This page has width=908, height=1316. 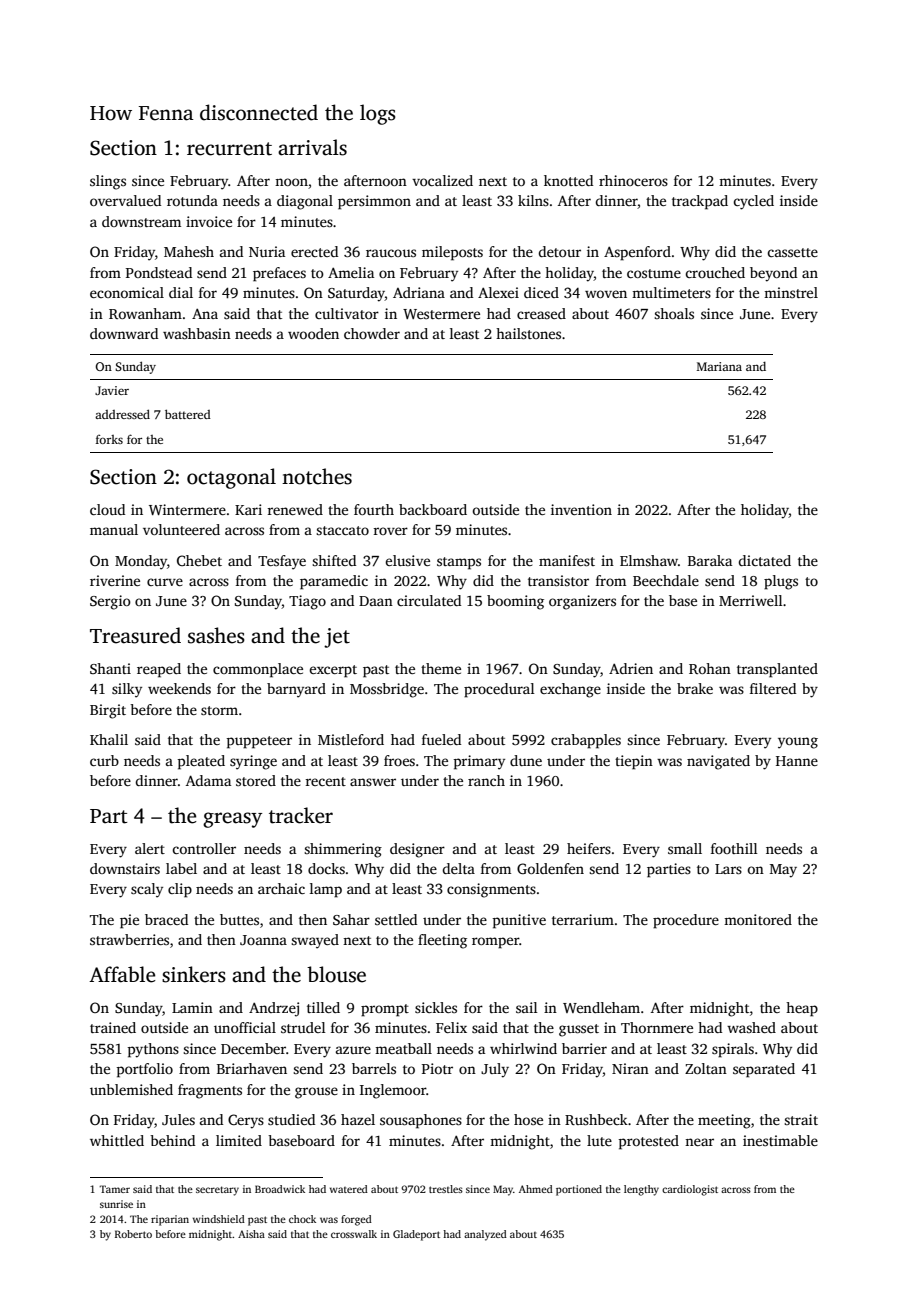 I want to click on cycled, so click(x=753, y=202).
